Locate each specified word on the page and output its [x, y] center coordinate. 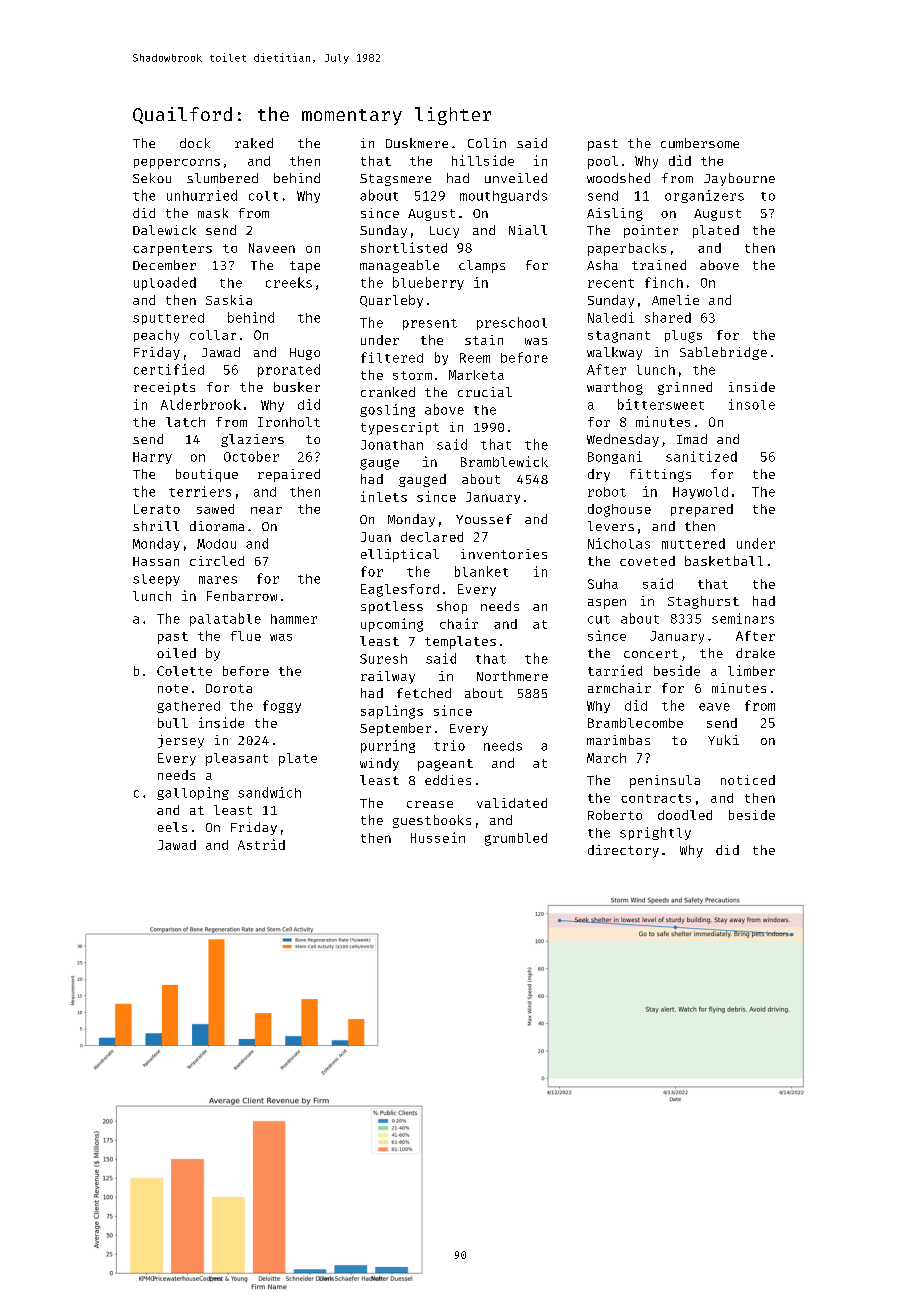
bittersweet [661, 404]
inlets [384, 496]
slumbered [222, 178]
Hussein [438, 837]
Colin [487, 143]
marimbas [618, 740]
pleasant [237, 759]
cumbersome [700, 143]
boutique [207, 475]
